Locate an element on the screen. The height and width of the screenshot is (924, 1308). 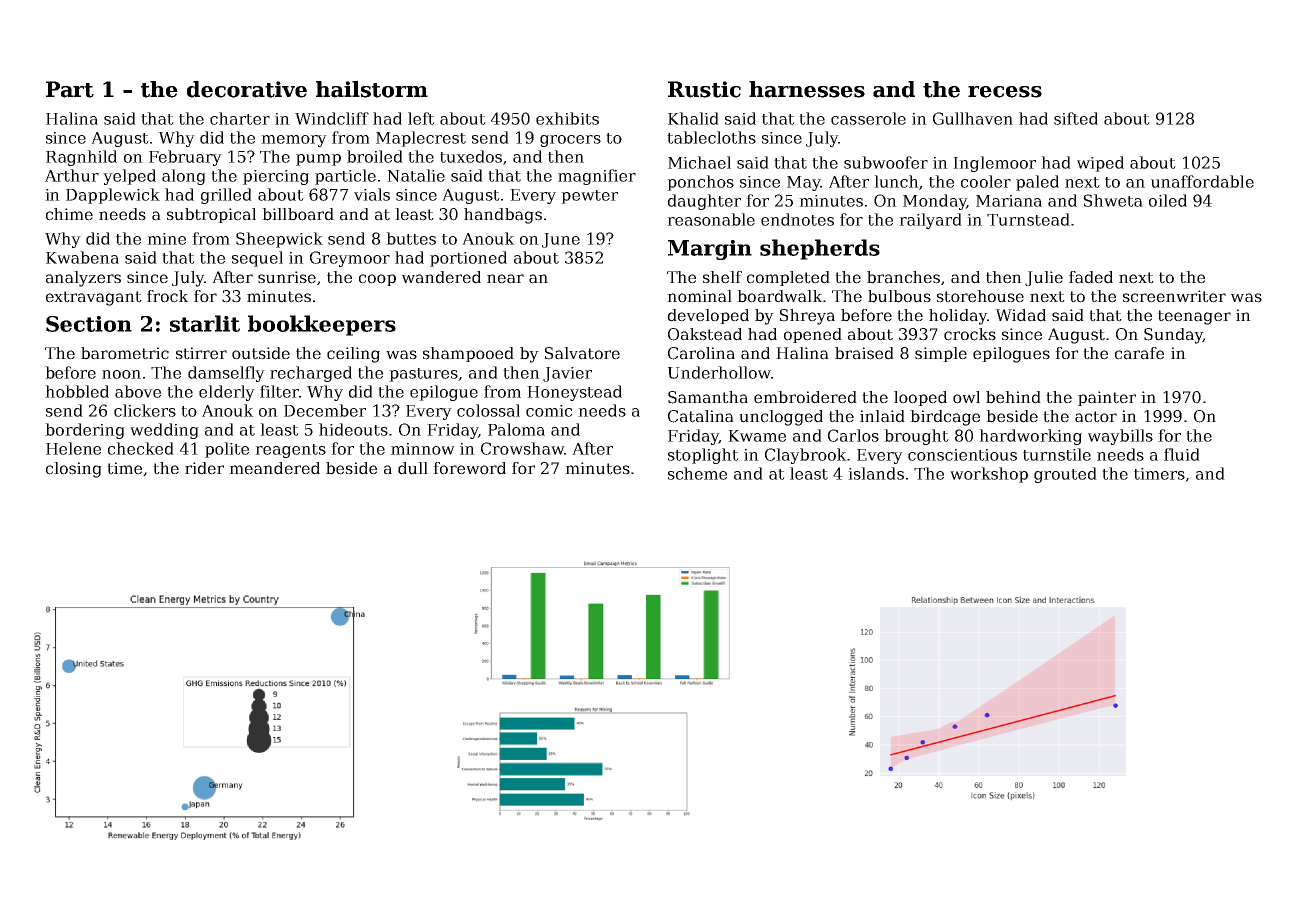
screenwriter is located at coordinates (1174, 296).
